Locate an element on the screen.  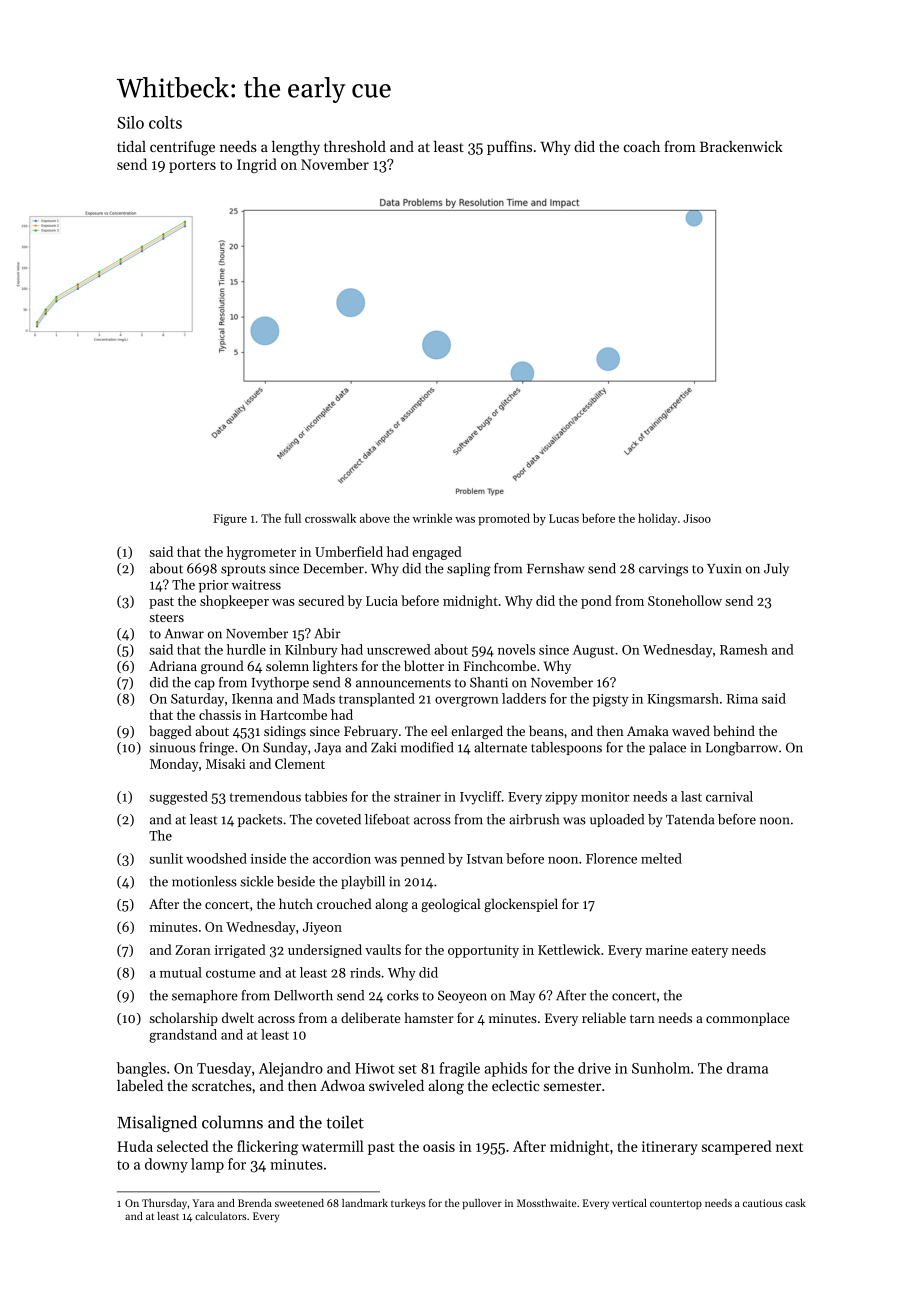
threshold is located at coordinates (355, 146).
